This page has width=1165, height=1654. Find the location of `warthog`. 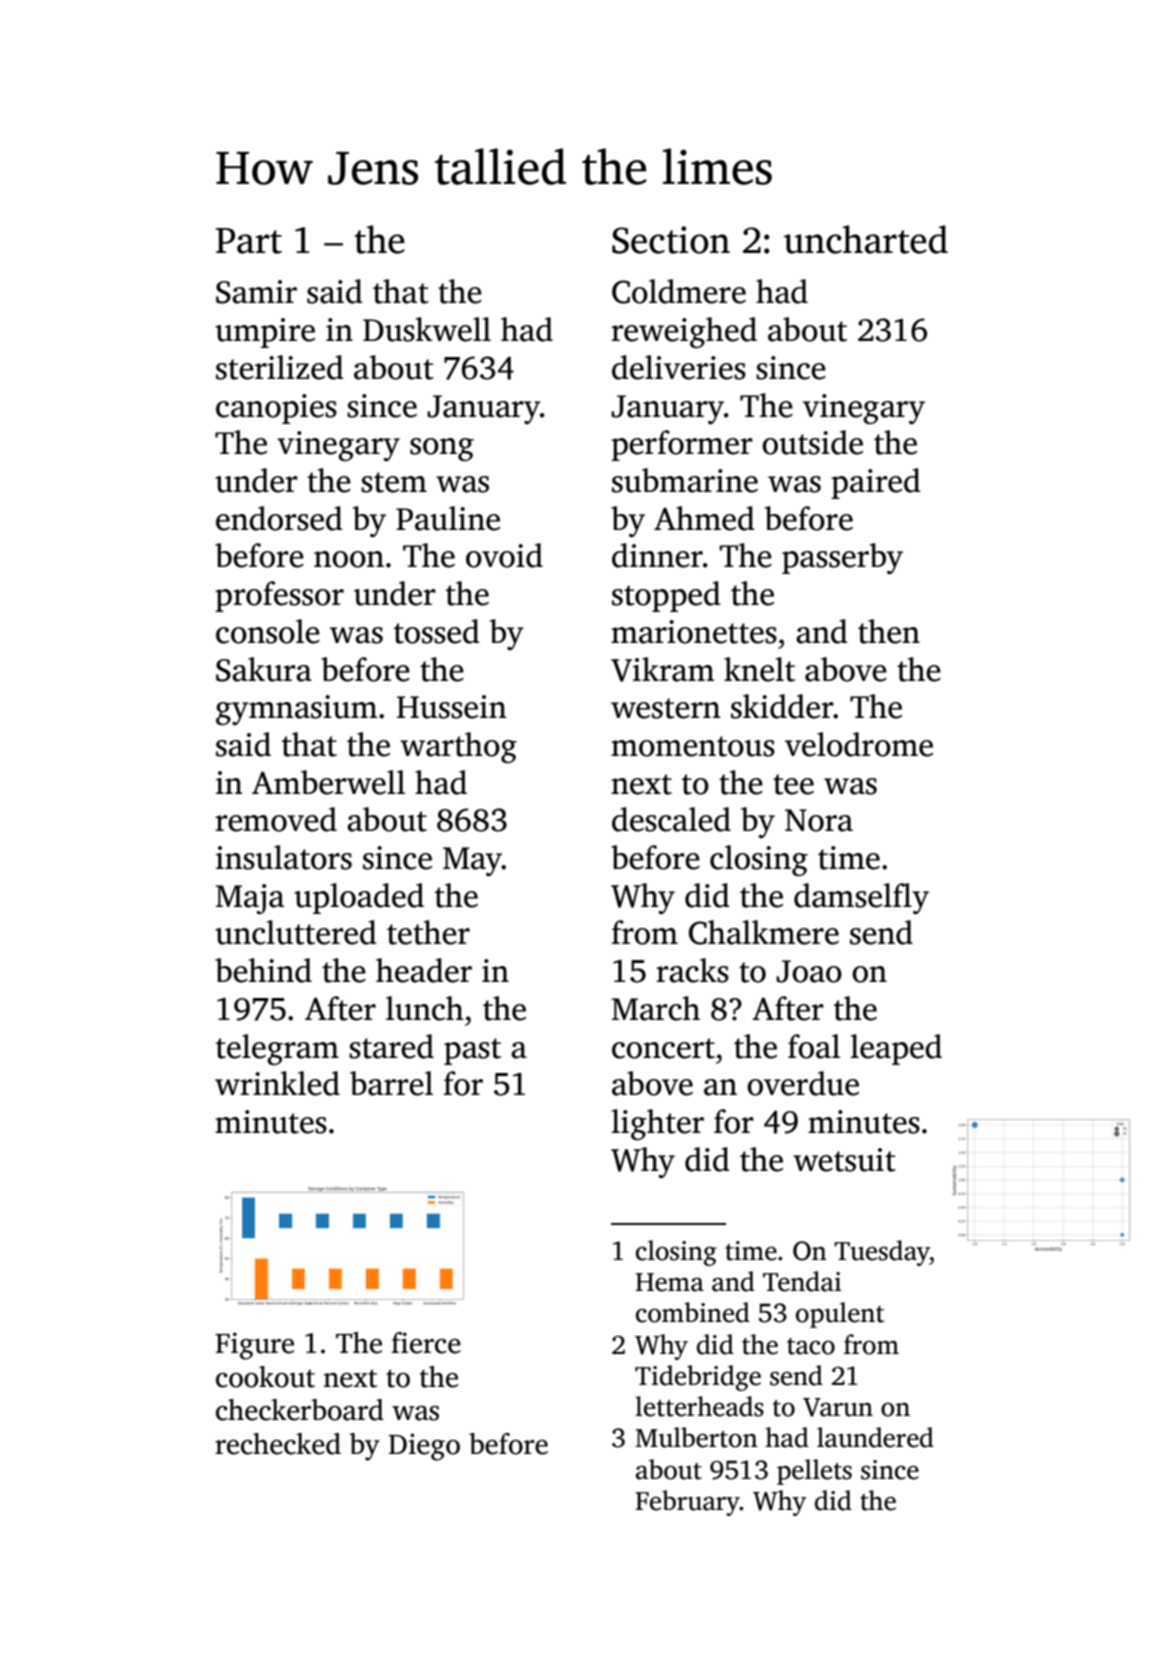

warthog is located at coordinates (458, 747).
